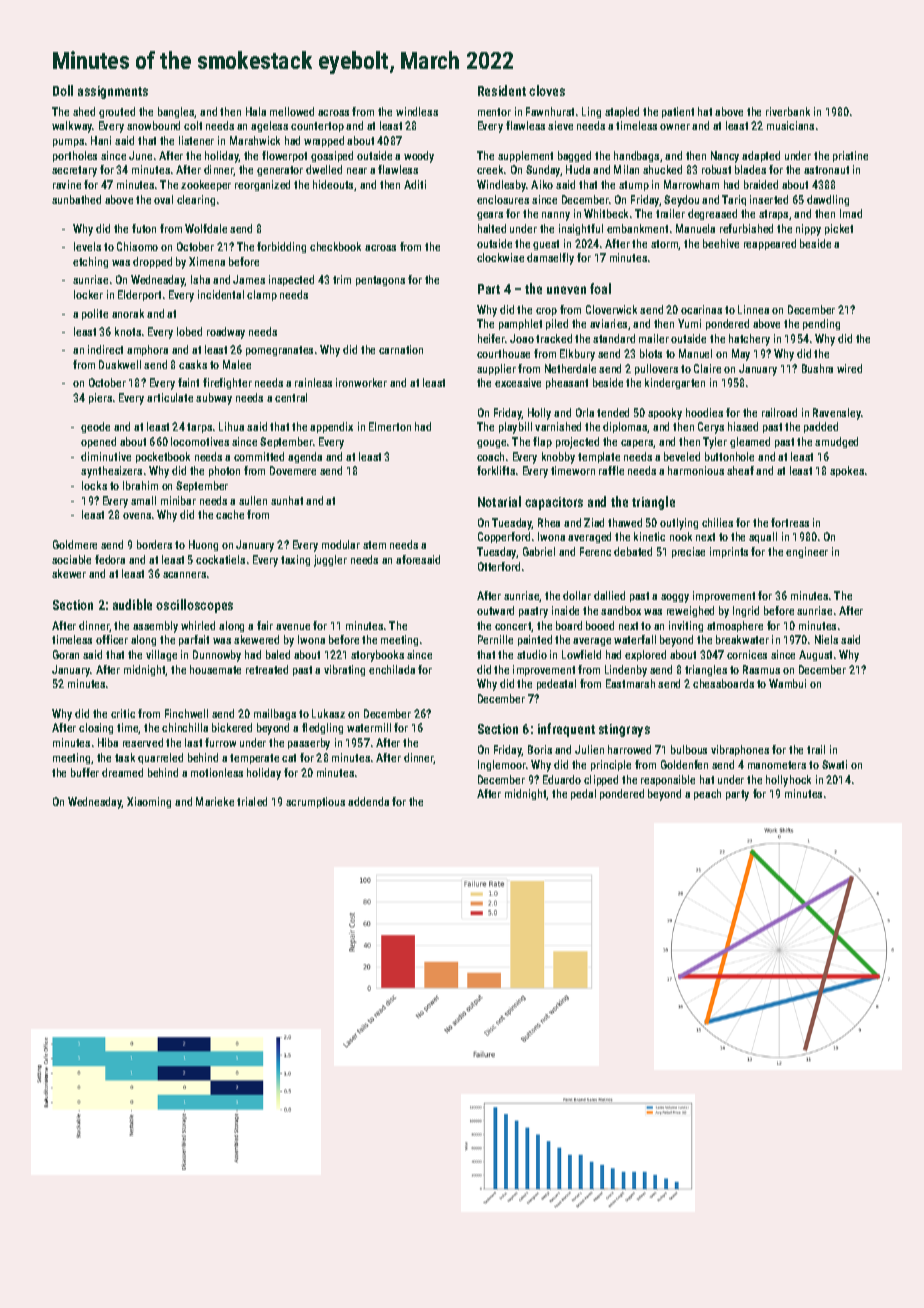  What do you see at coordinates (546, 312) in the screenshot?
I see `crop` at bounding box center [546, 312].
